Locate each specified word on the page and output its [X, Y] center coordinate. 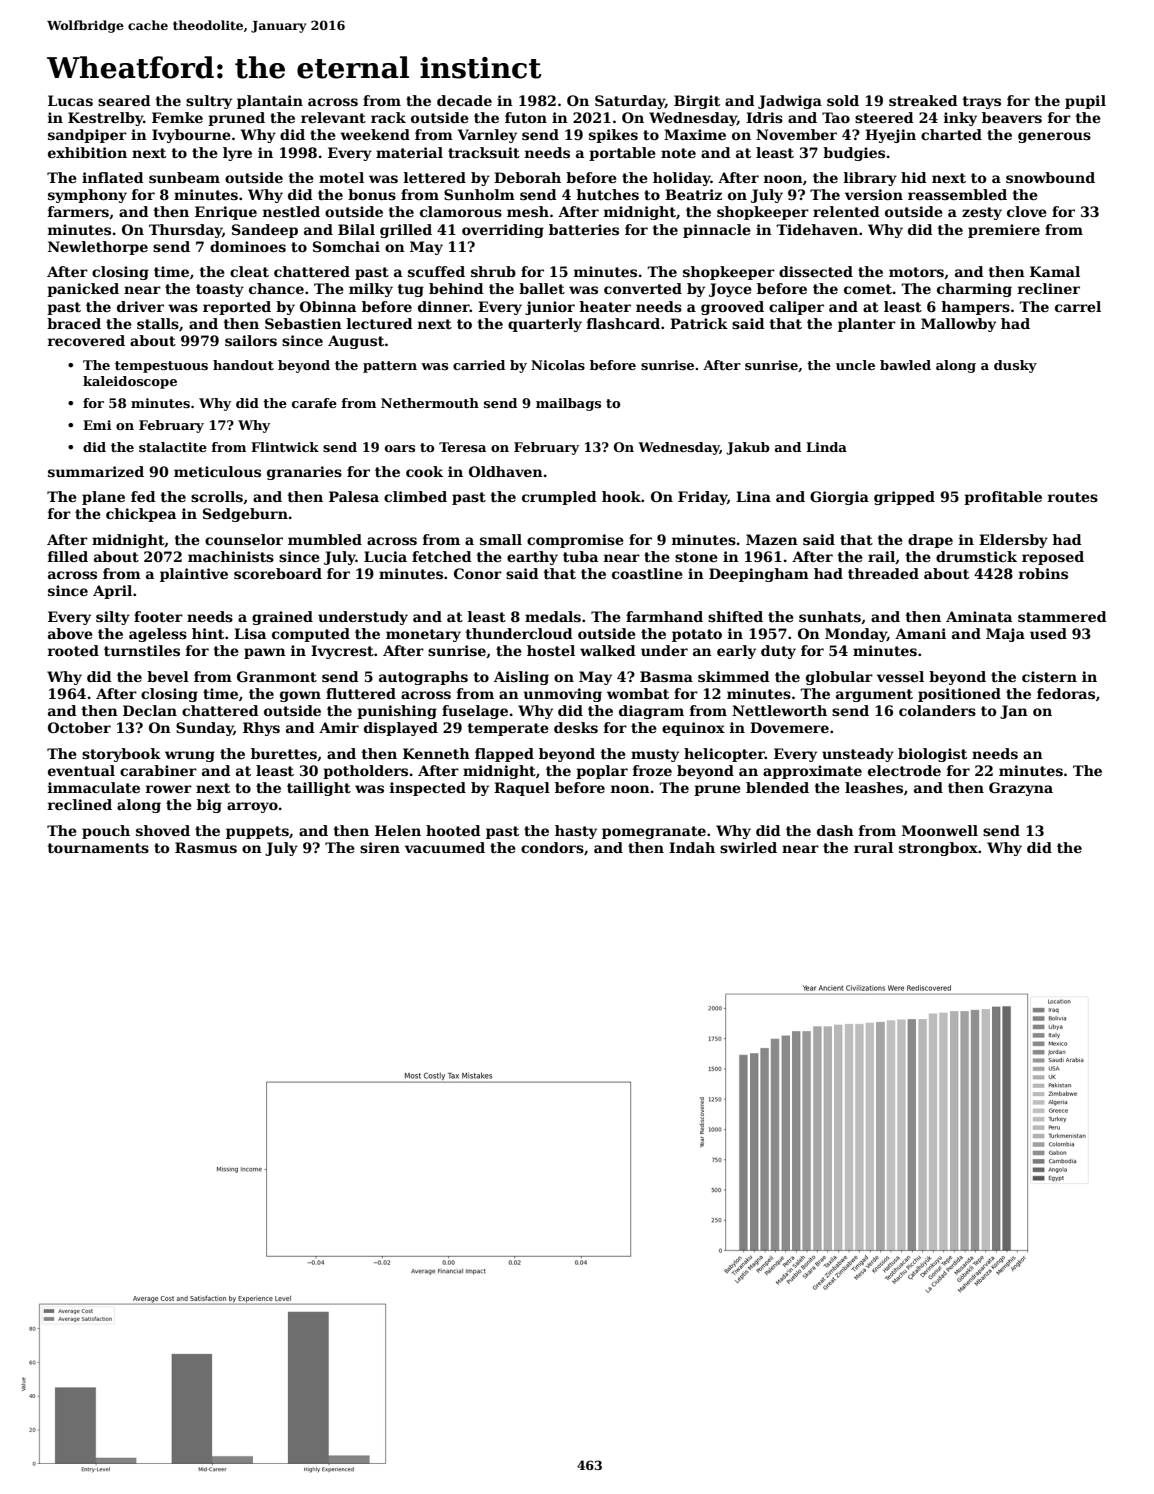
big [209, 806]
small [501, 539]
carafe [314, 403]
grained [282, 618]
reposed [1053, 558]
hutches [607, 194]
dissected [816, 271]
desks [576, 727]
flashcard [623, 323]
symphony [87, 196]
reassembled [957, 194]
